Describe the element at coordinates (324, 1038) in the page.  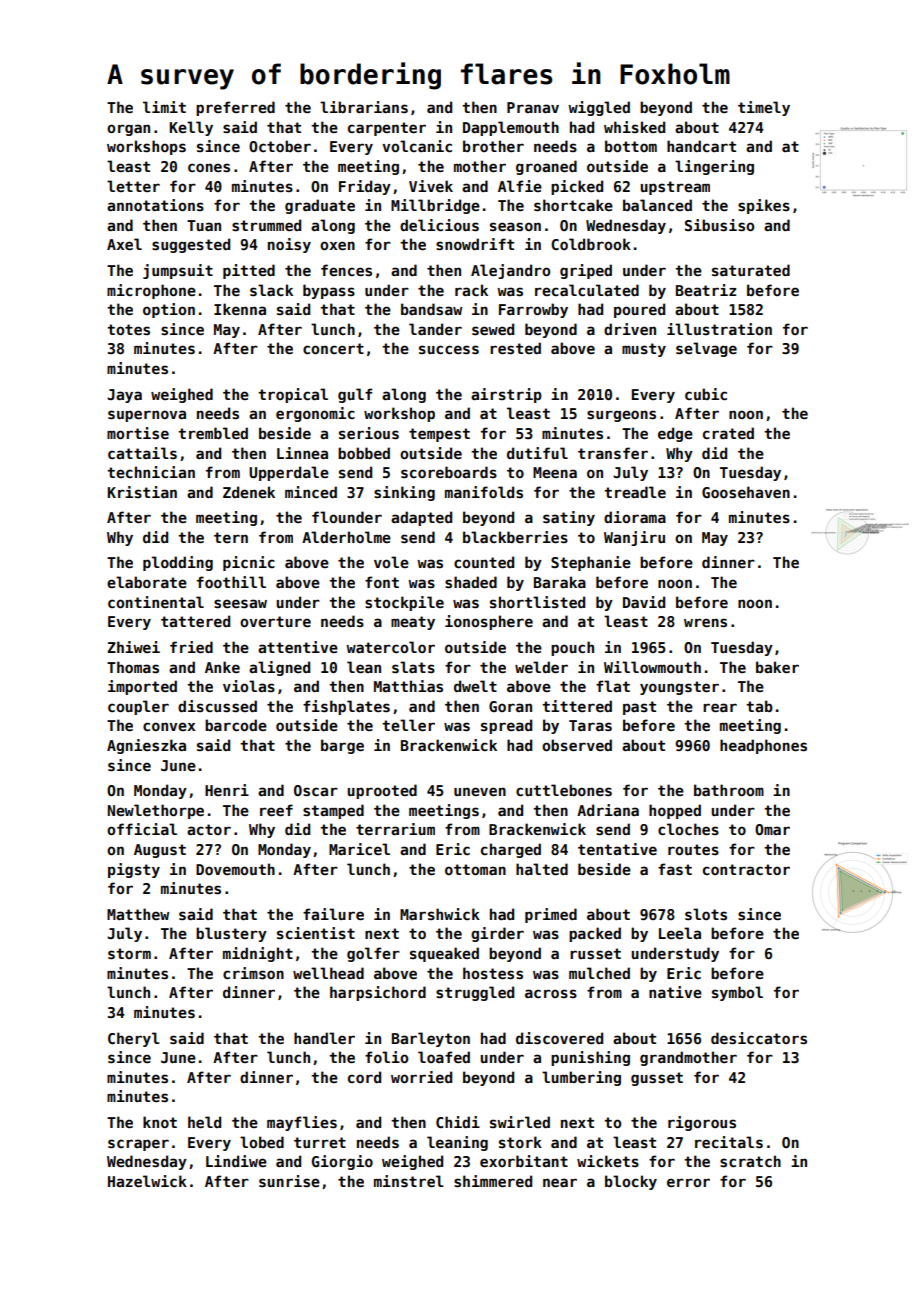
I see `handler` at that location.
